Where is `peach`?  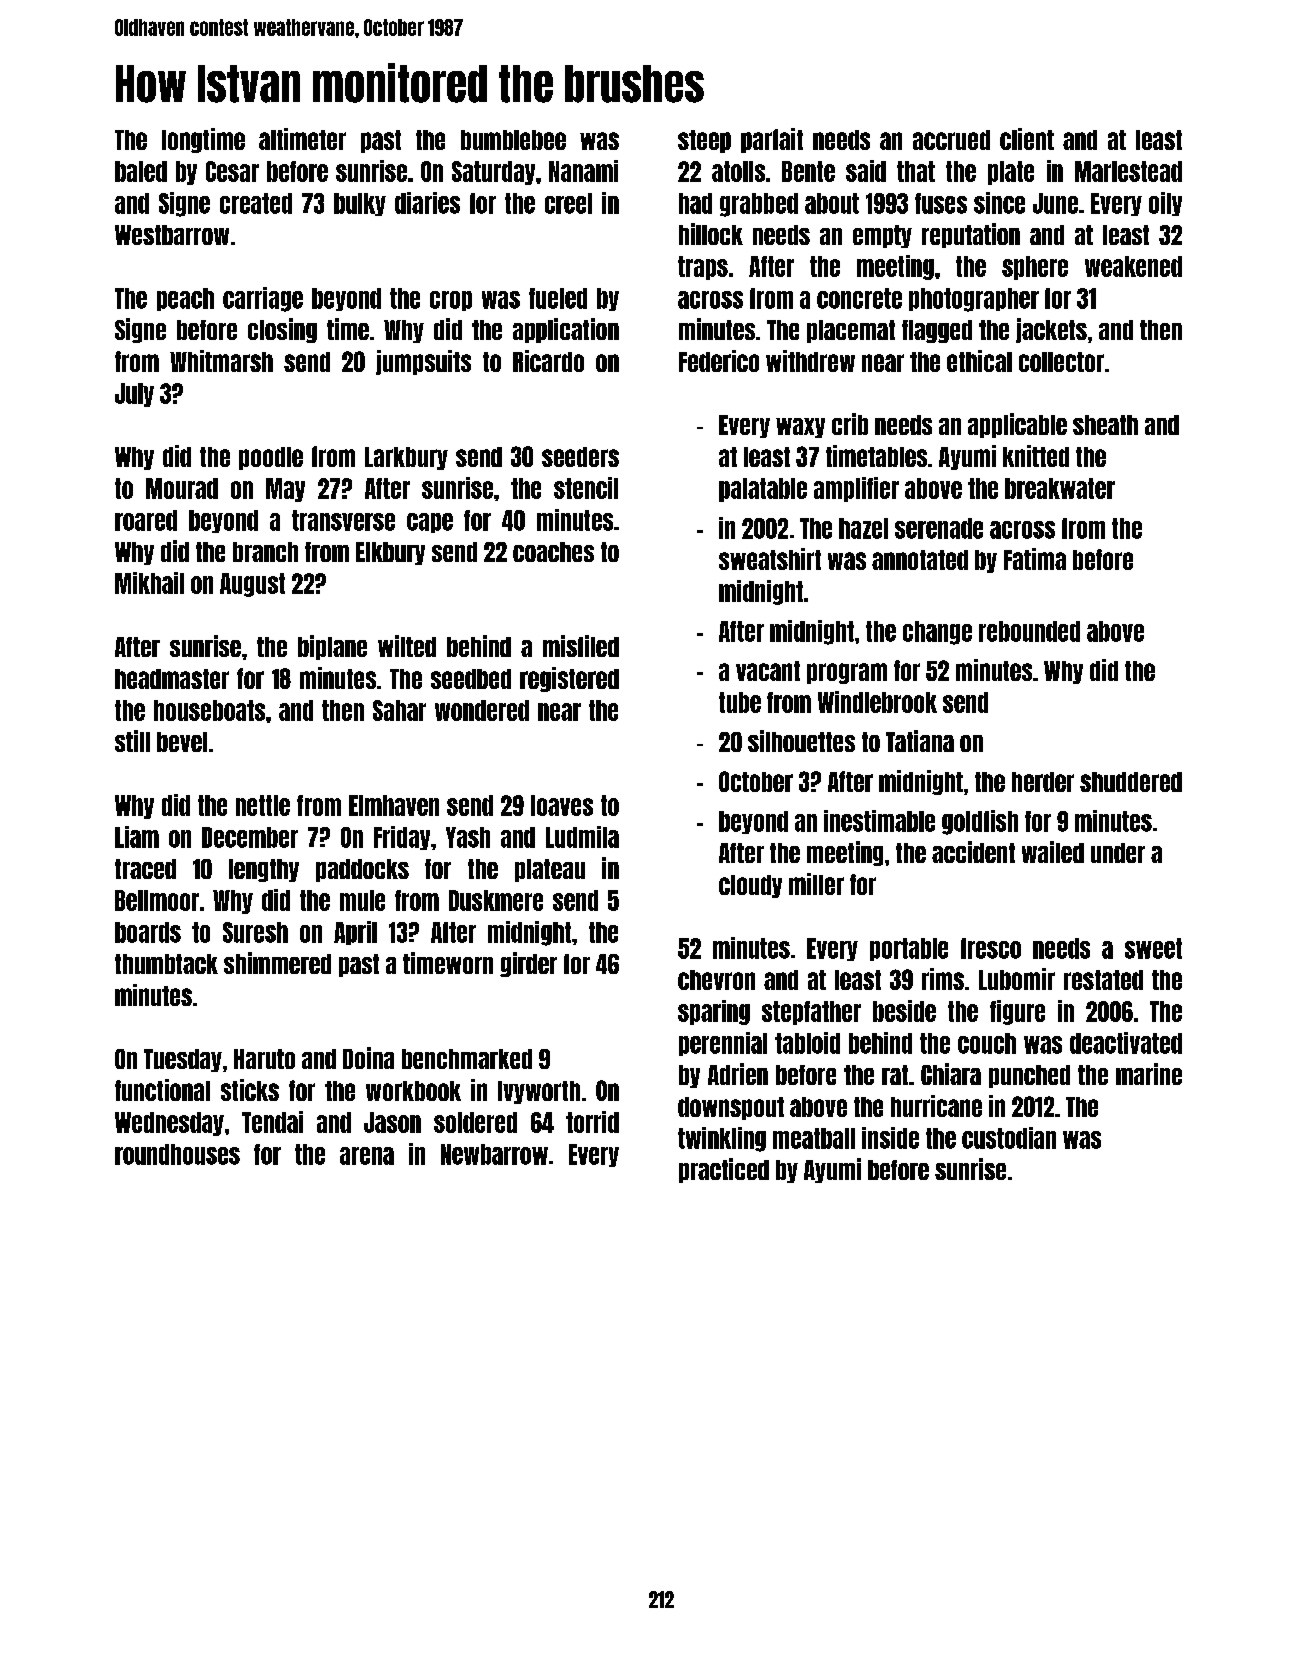
peach is located at coordinates (185, 299).
